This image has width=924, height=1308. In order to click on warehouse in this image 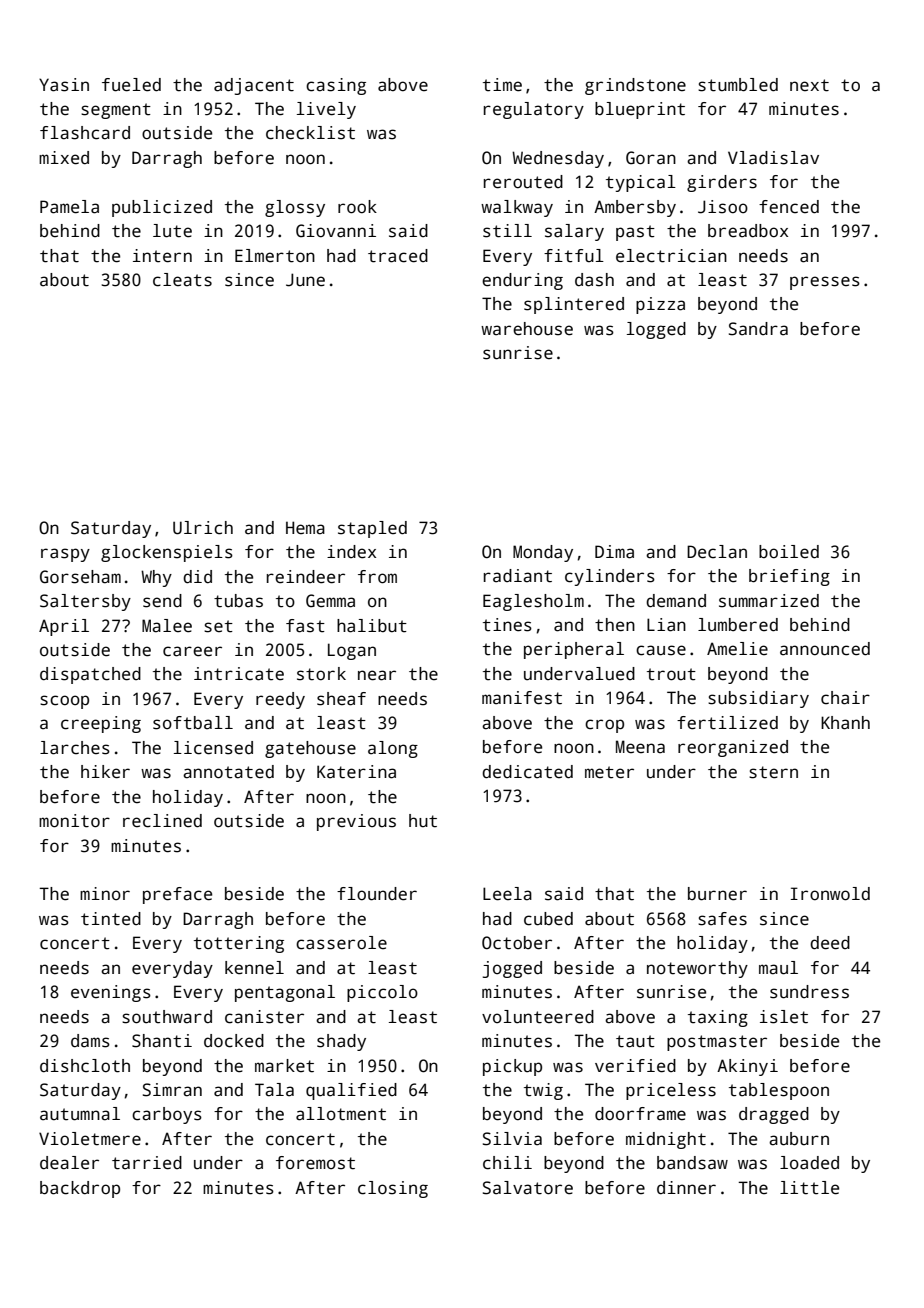, I will do `click(527, 329)`.
